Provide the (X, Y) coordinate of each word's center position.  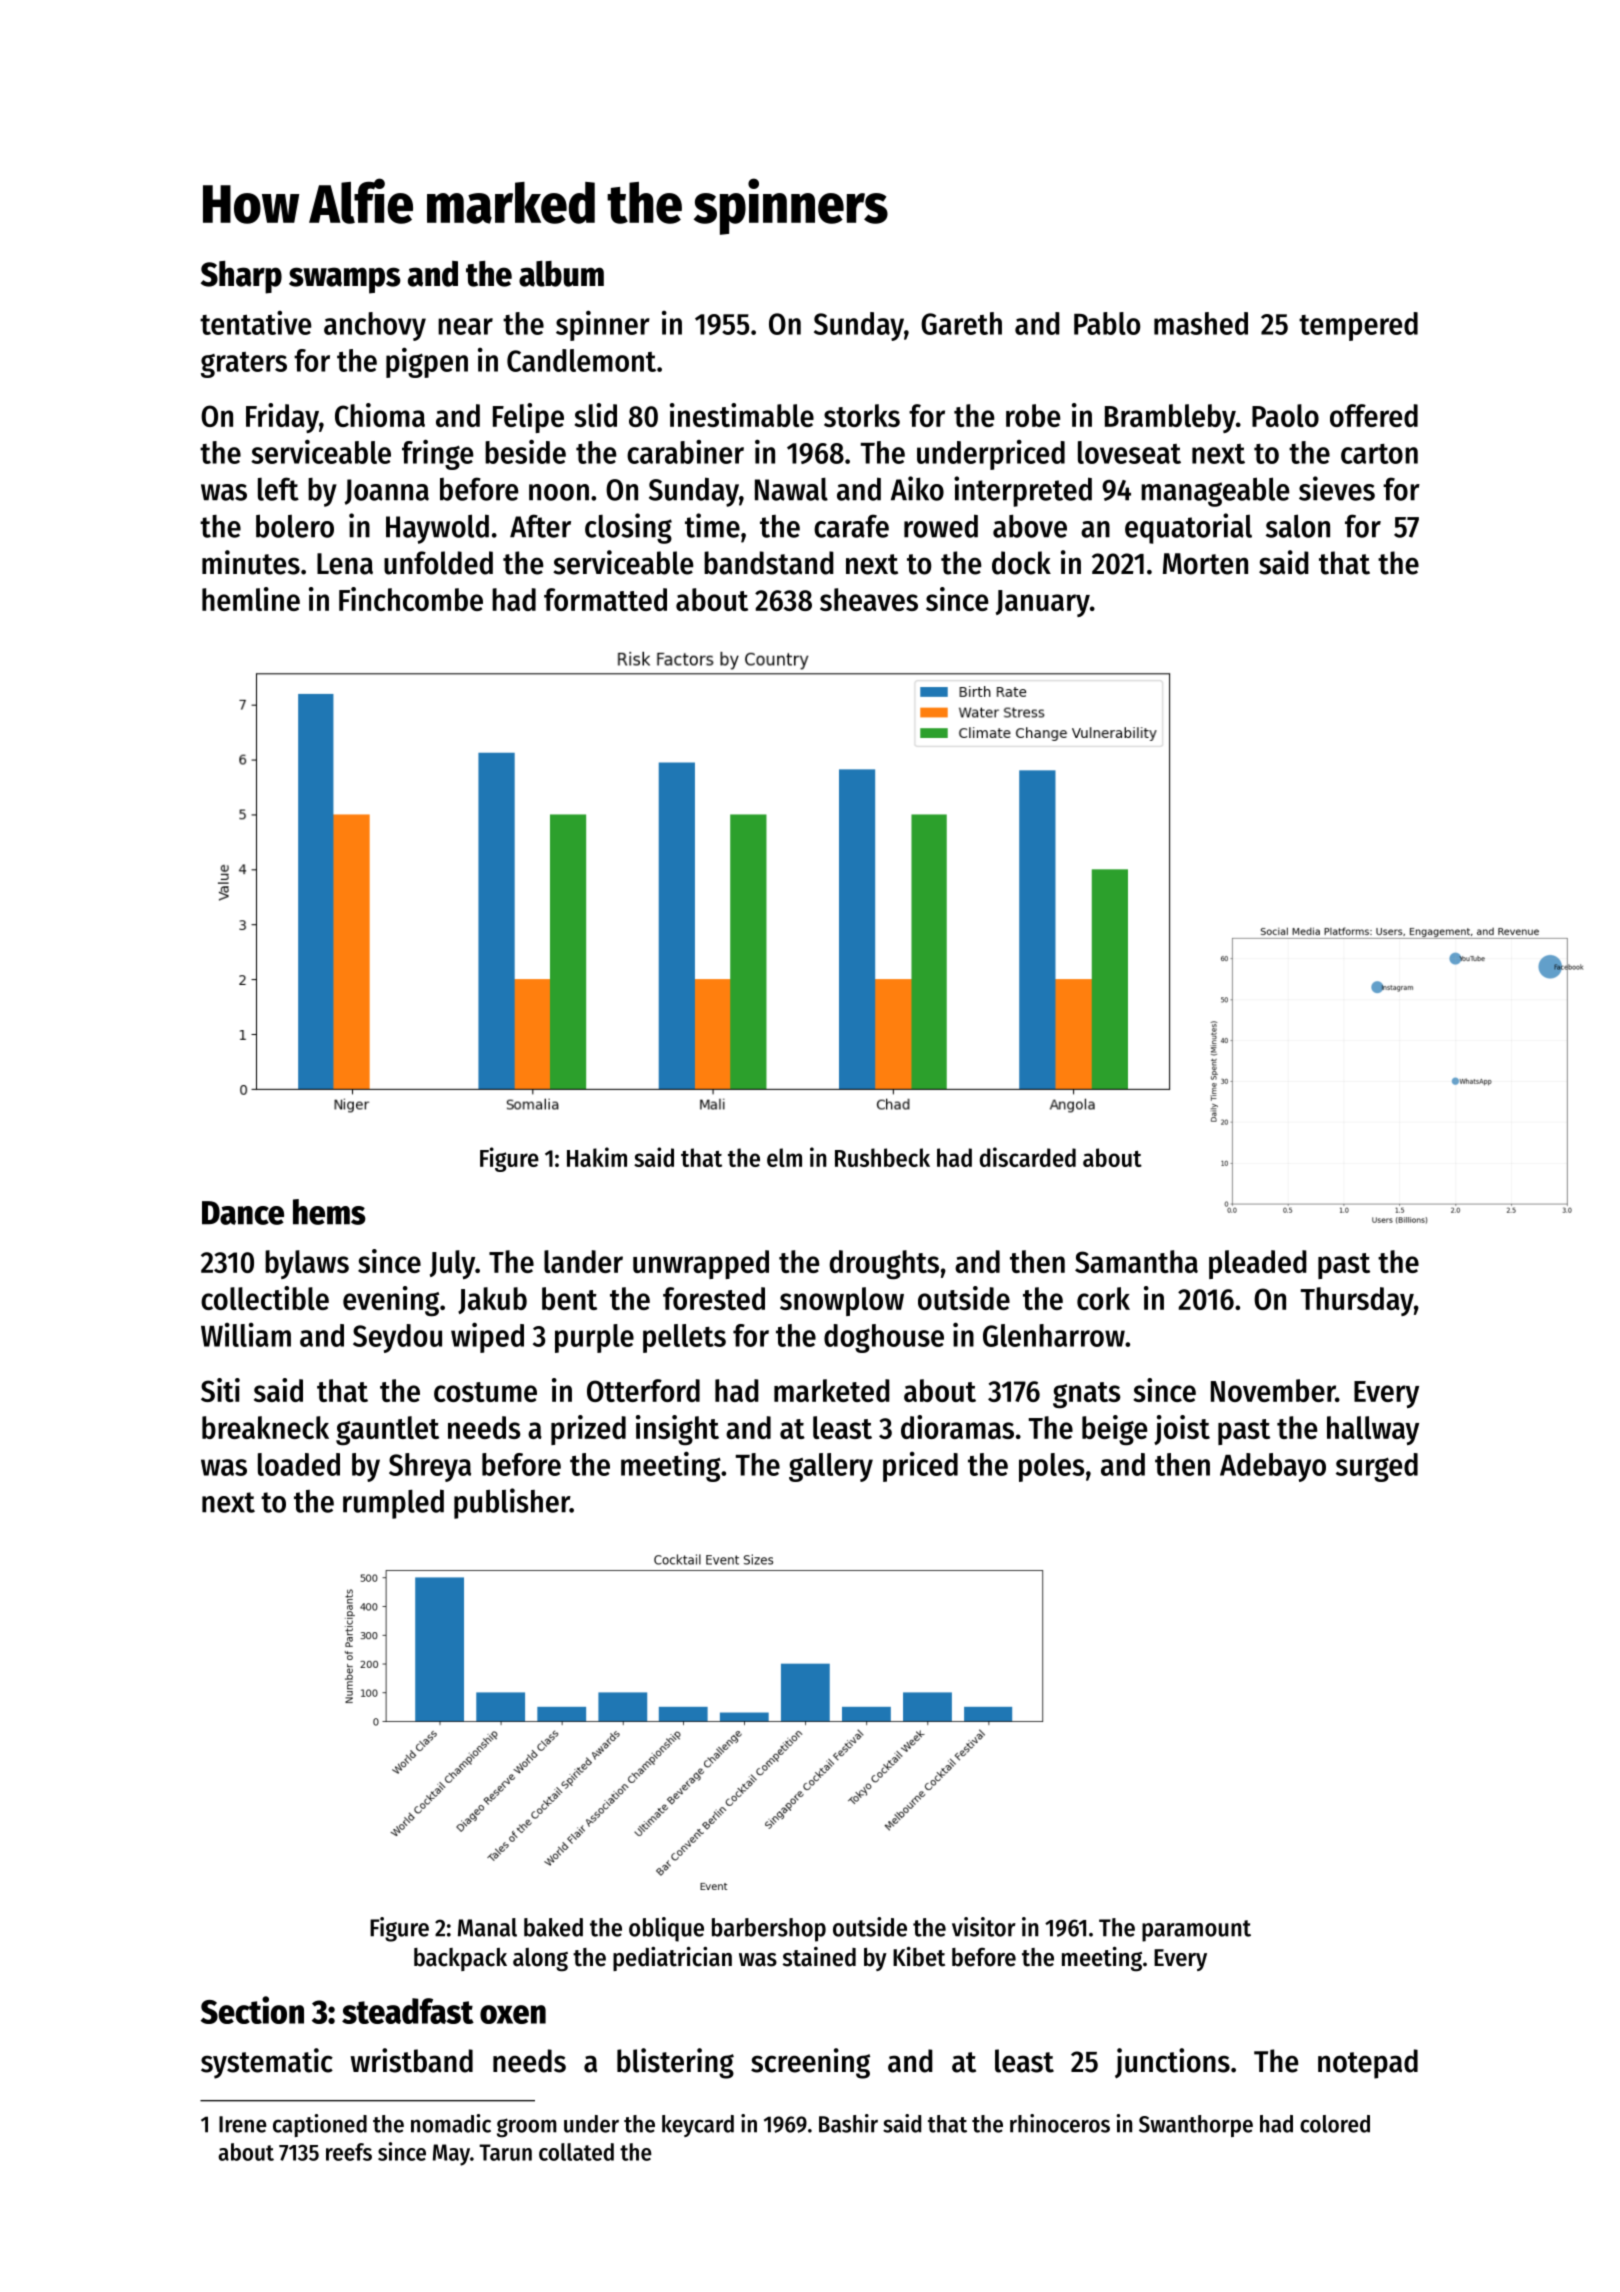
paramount (1196, 1931)
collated (576, 2152)
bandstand (769, 563)
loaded (299, 1464)
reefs (349, 2152)
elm (784, 1157)
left (278, 489)
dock (1021, 563)
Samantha (1136, 1261)
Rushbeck (882, 1157)
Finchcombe (411, 599)
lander (583, 1261)
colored (1335, 2124)
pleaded (1258, 1264)
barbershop (769, 1930)
